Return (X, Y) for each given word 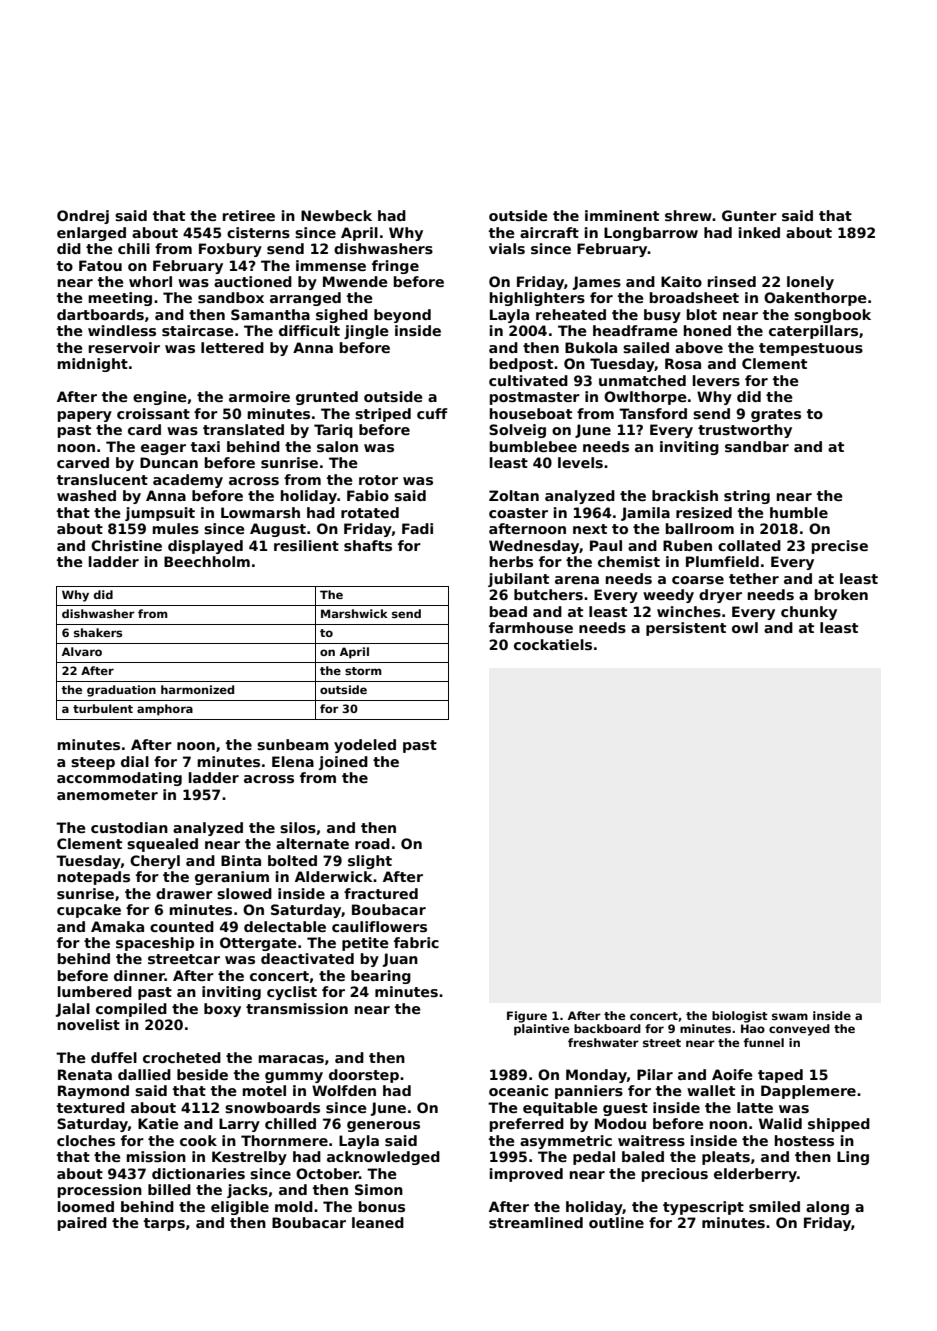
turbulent (103, 708)
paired (82, 1224)
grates (776, 415)
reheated (571, 314)
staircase (198, 330)
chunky (809, 613)
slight (370, 862)
